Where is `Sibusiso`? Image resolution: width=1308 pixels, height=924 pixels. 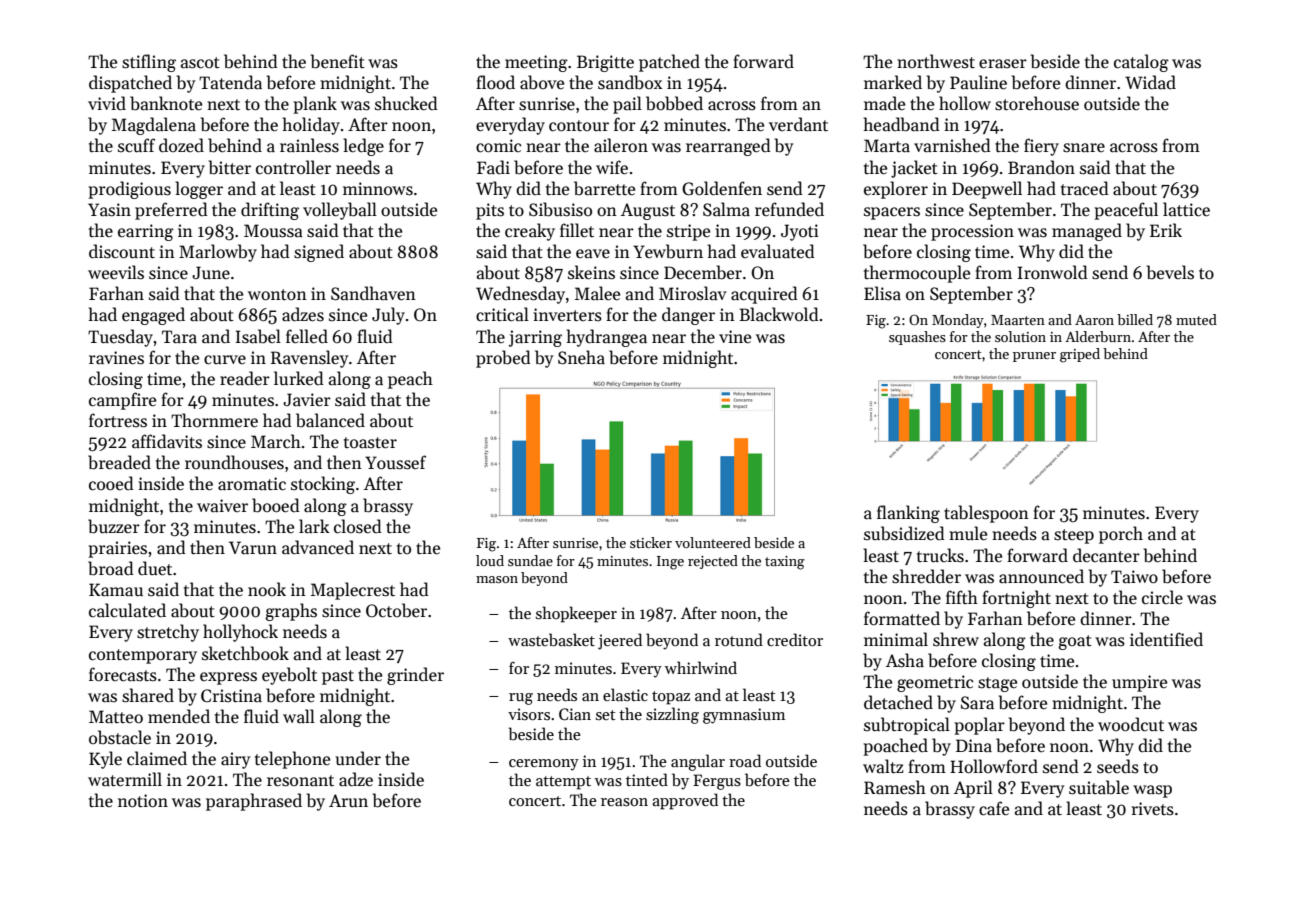 Sibusiso is located at coordinates (560, 209).
